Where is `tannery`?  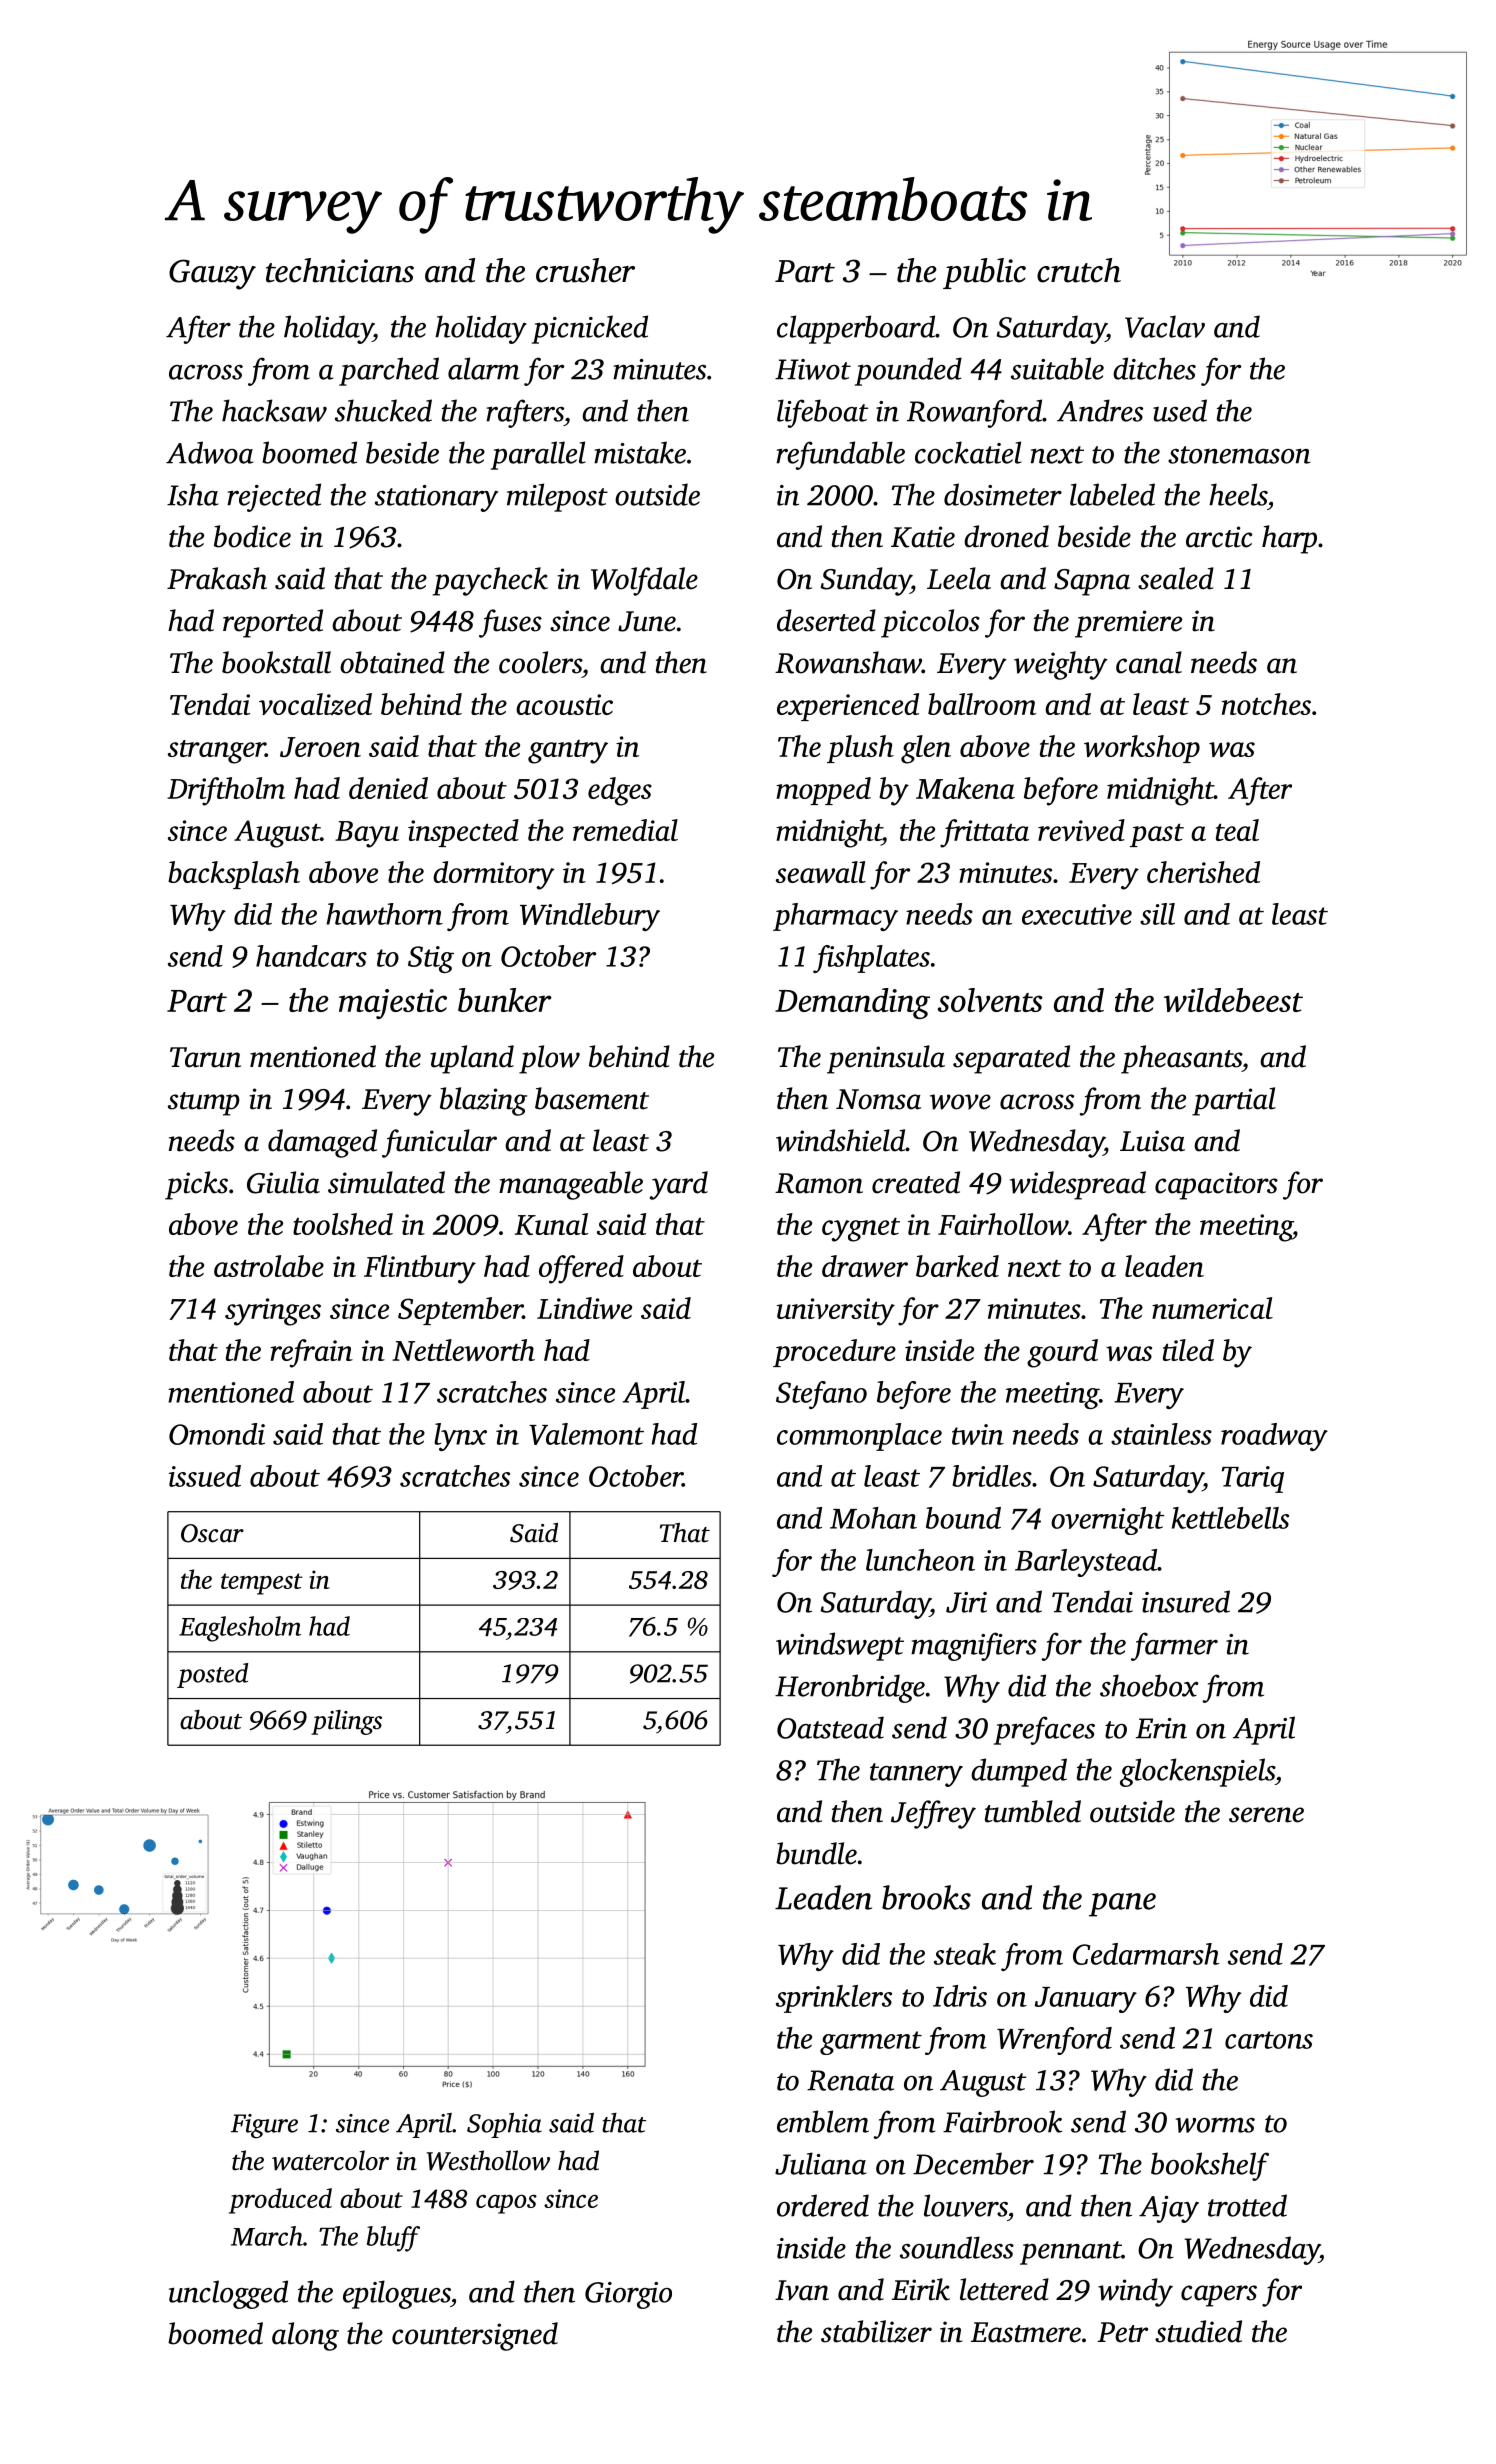
tannery is located at coordinates (916, 1775).
